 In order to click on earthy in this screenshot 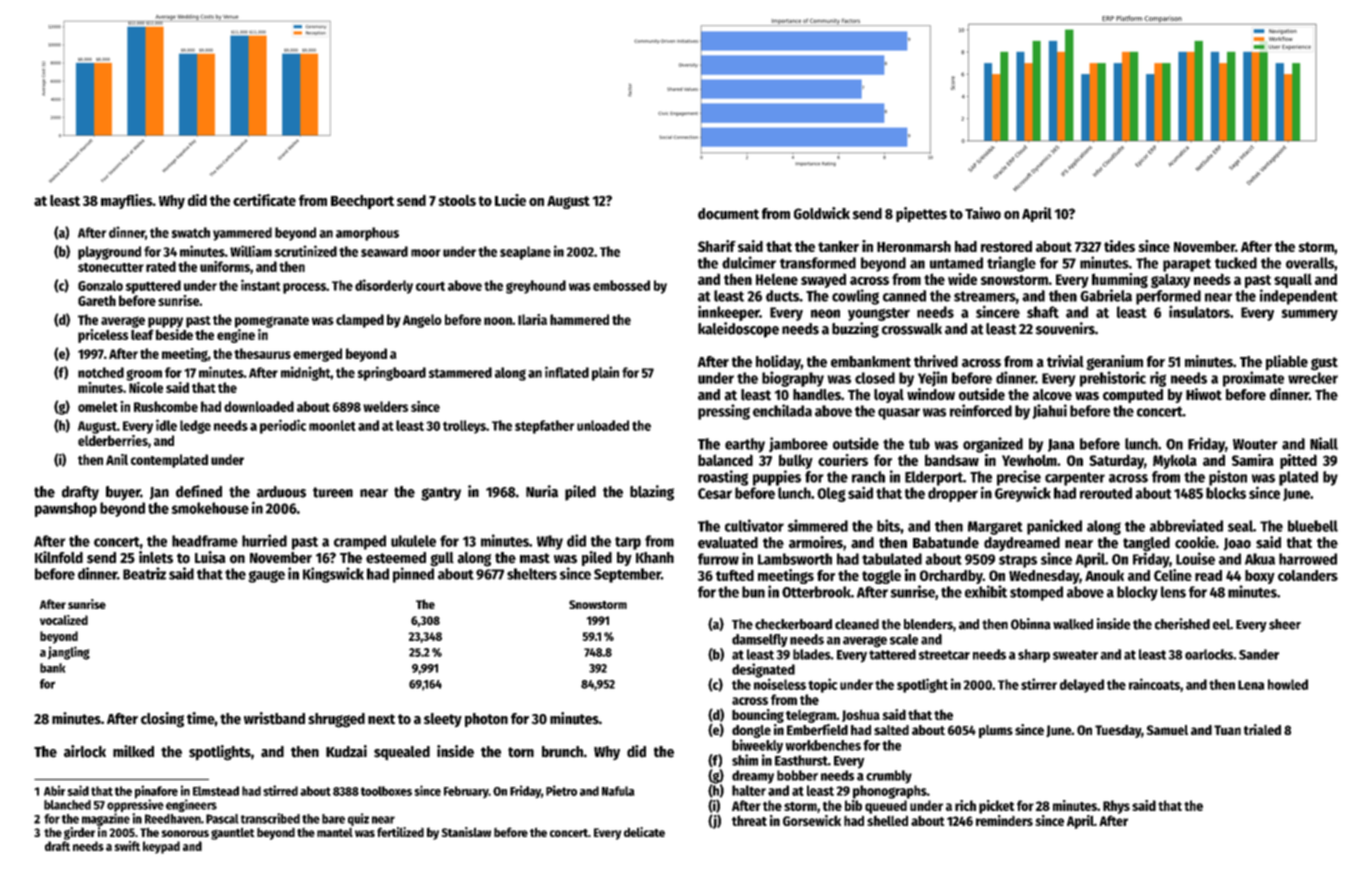, I will do `click(745, 445)`.
